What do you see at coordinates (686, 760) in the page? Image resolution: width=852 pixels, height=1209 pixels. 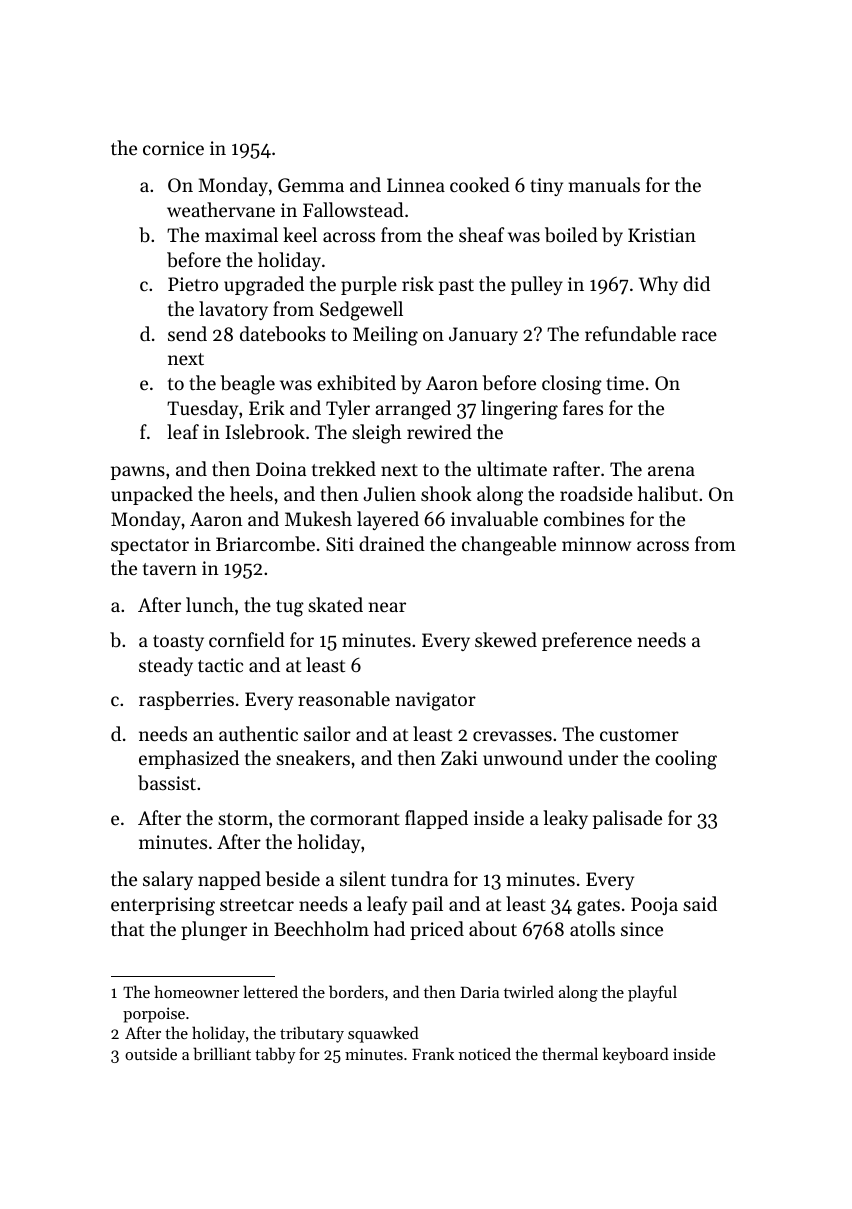 I see `cooling` at bounding box center [686, 760].
